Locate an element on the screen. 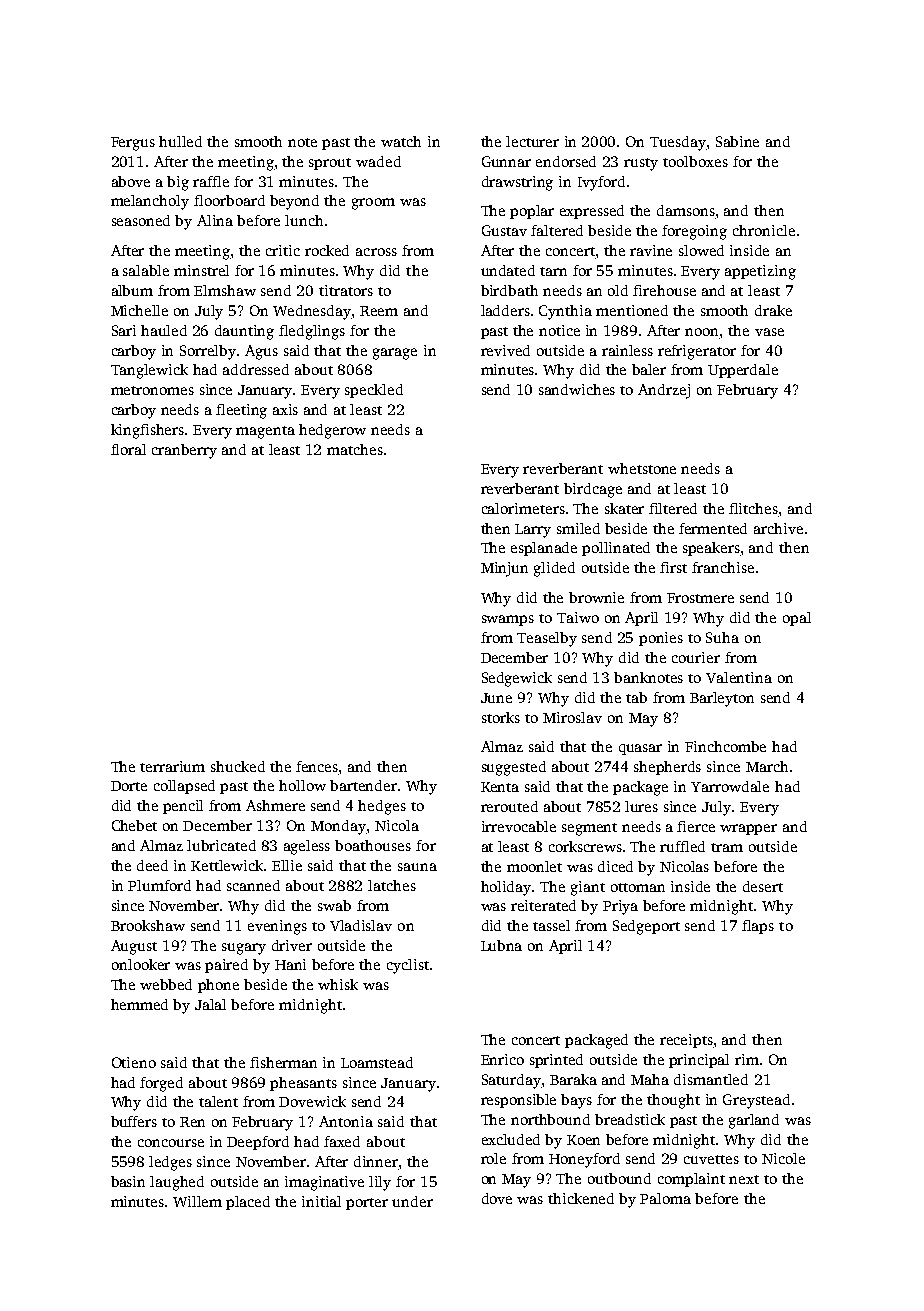  lecturer is located at coordinates (532, 141).
